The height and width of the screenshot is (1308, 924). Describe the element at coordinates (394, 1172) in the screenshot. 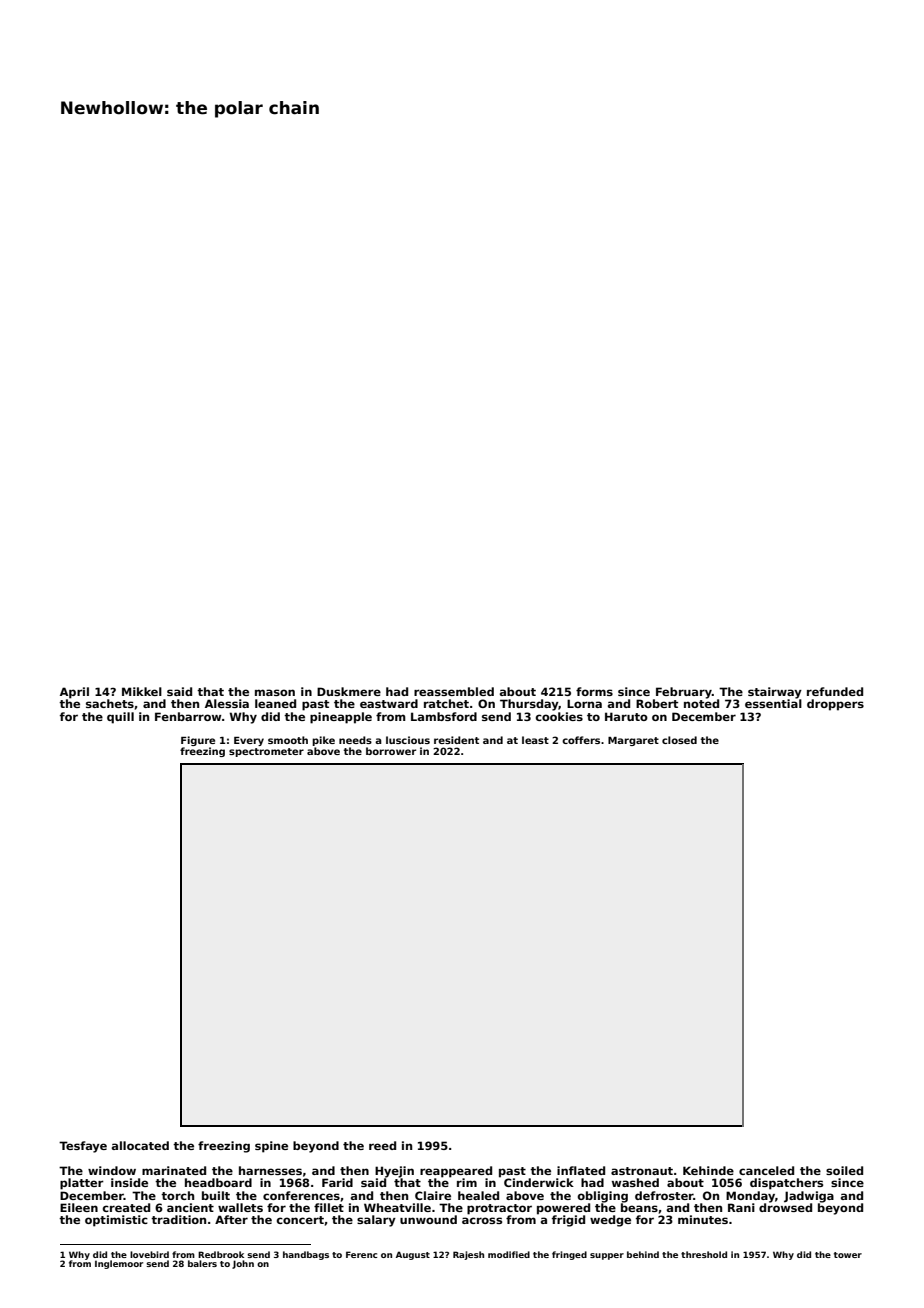

I see `Hyejin` at that location.
